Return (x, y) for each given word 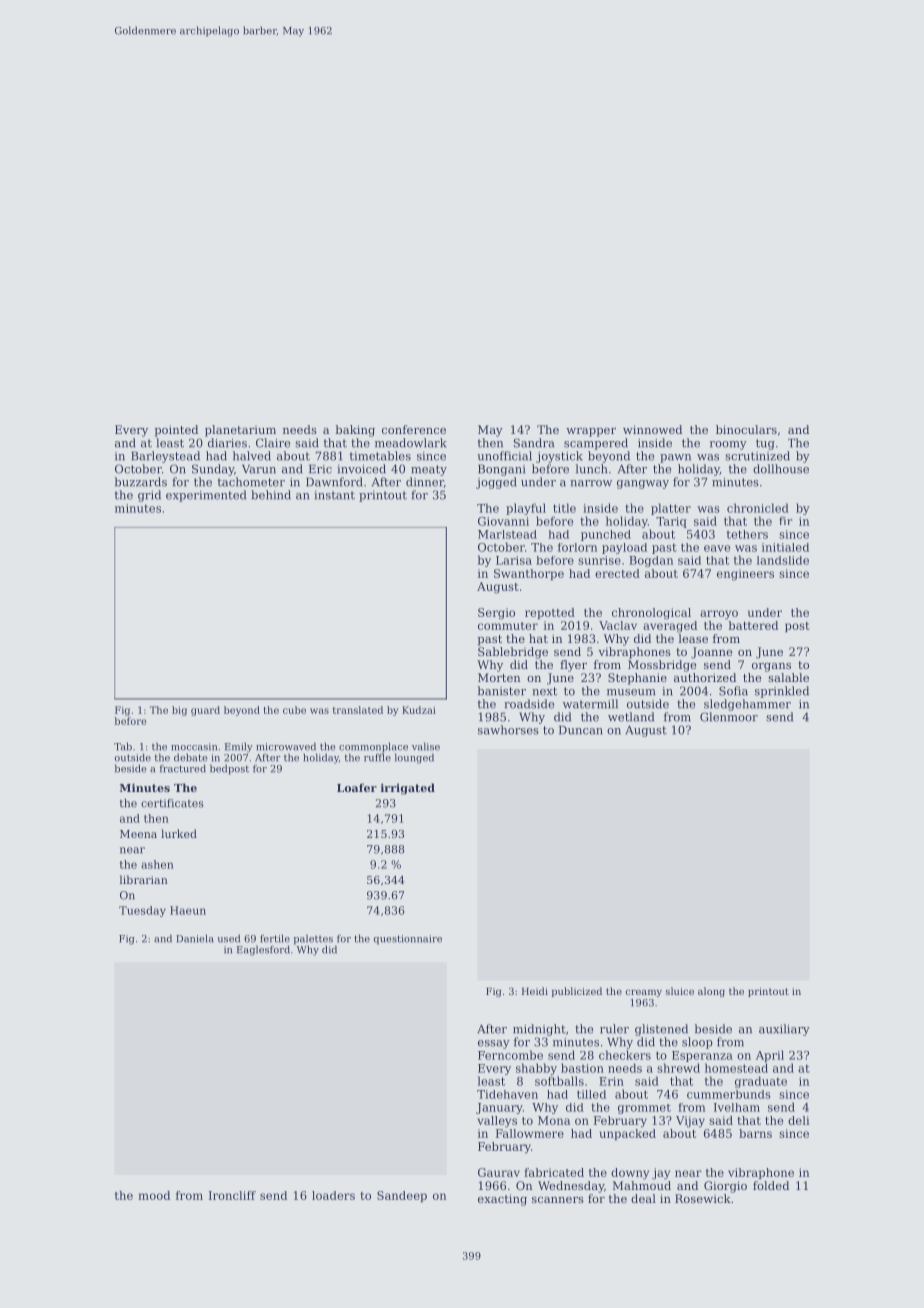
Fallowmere (530, 1133)
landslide (783, 560)
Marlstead (507, 534)
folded (771, 1185)
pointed (176, 431)
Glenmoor (729, 717)
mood (154, 1195)
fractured (183, 768)
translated (358, 710)
